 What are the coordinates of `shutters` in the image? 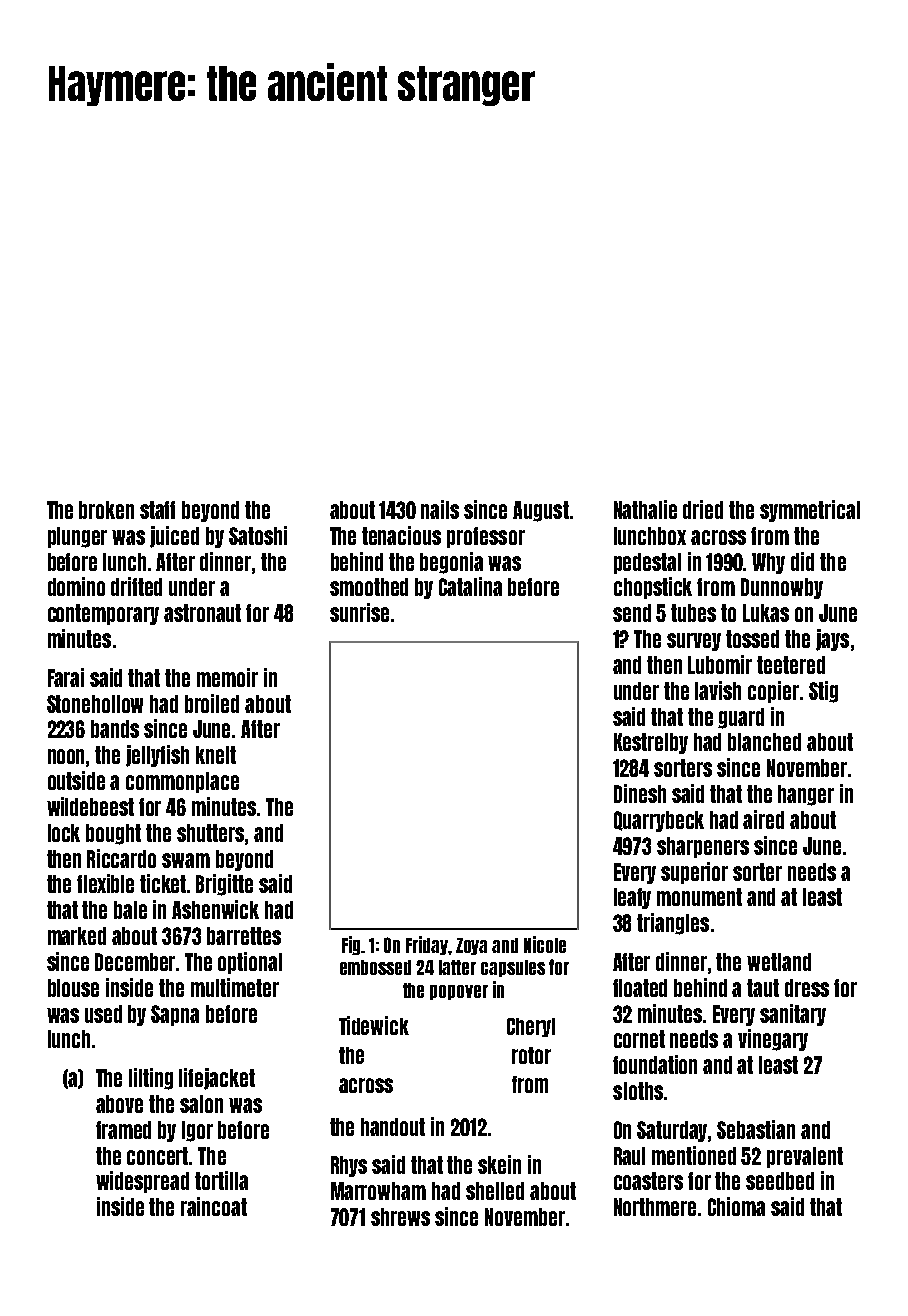 It's located at (210, 833).
